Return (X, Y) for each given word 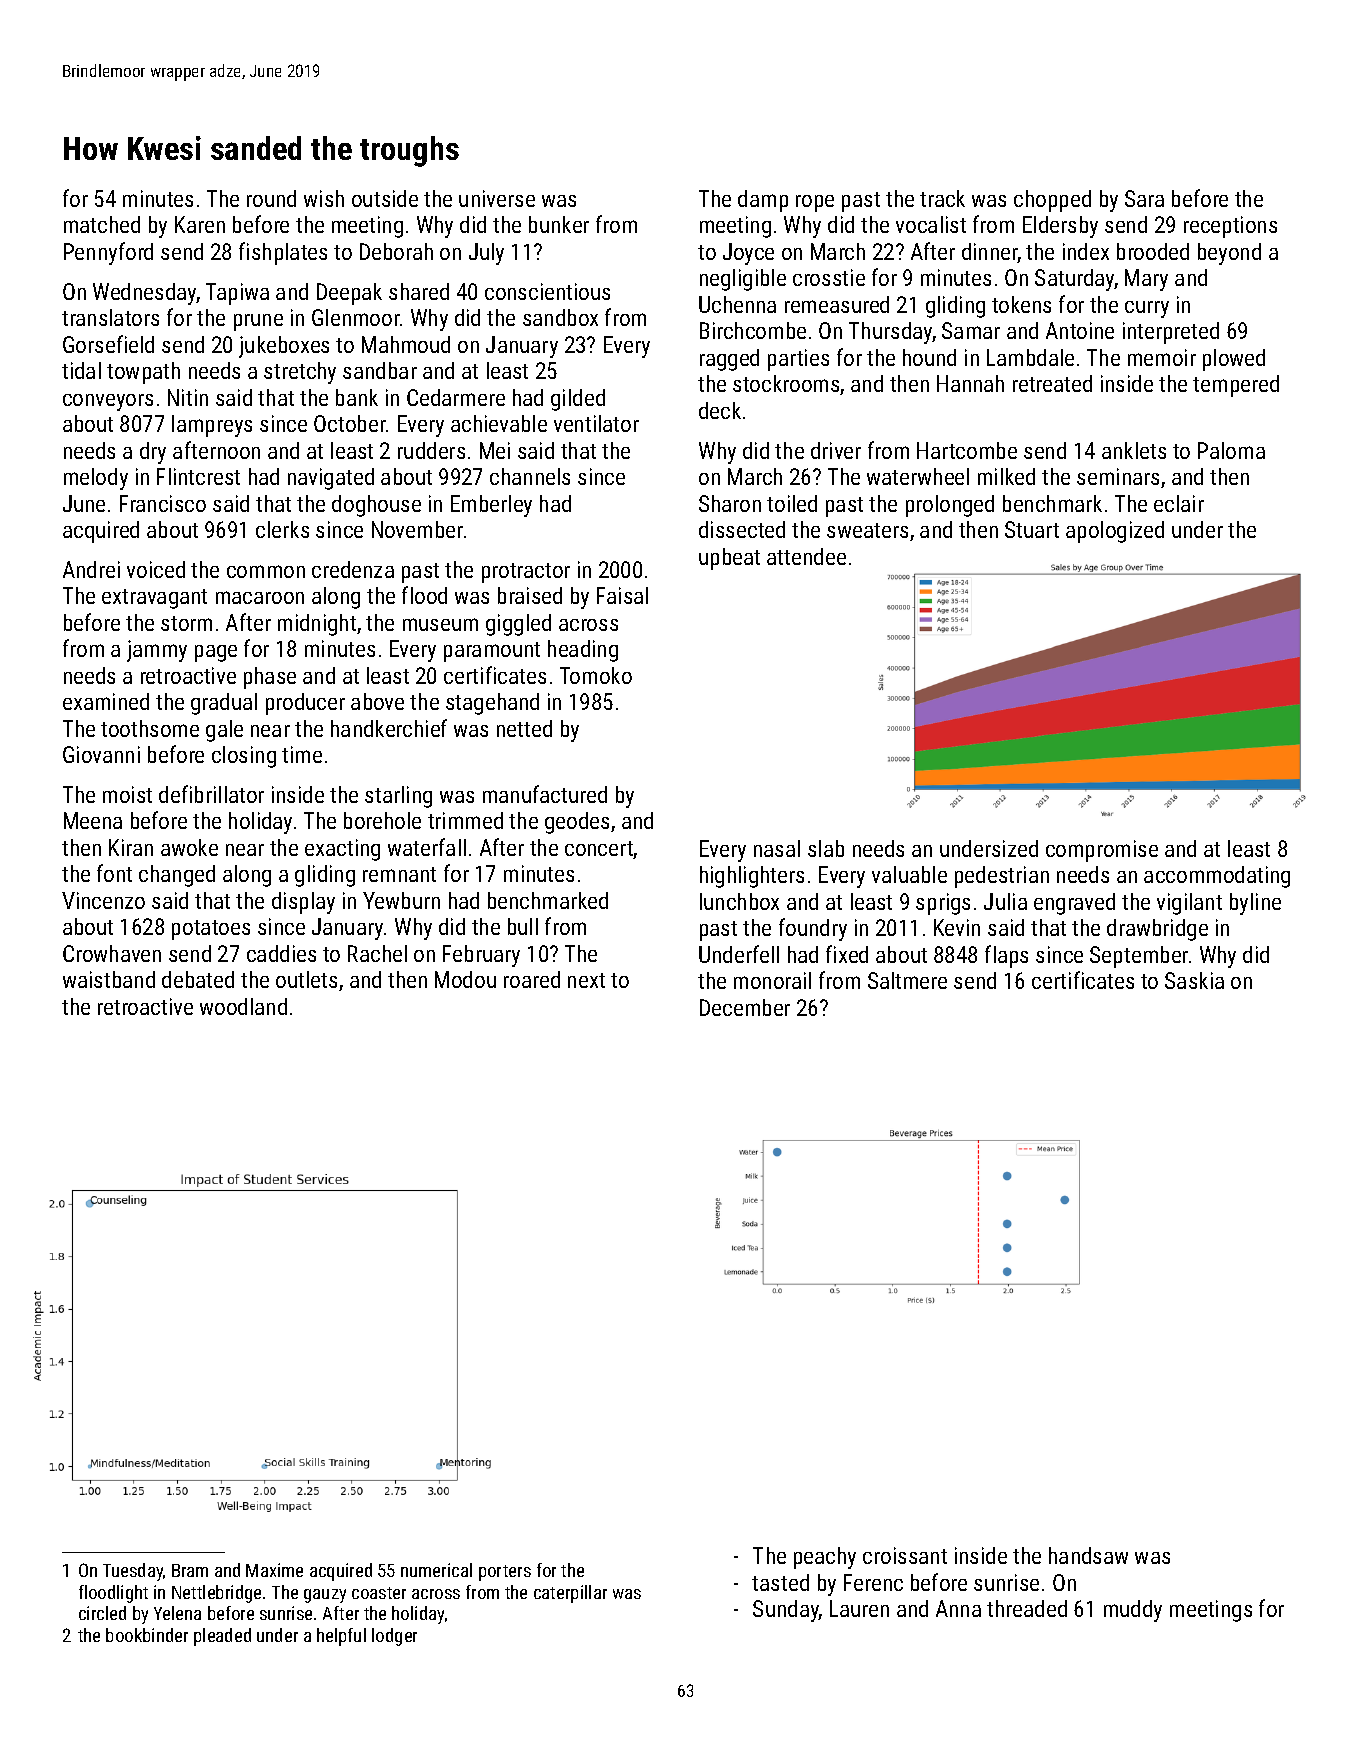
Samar (971, 330)
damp (763, 201)
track (942, 198)
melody (96, 479)
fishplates (283, 253)
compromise (1102, 851)
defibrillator (211, 794)
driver (836, 450)
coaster (379, 1593)
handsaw (1088, 1555)
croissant (905, 1555)
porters (505, 1573)
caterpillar (570, 1594)
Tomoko (596, 675)
